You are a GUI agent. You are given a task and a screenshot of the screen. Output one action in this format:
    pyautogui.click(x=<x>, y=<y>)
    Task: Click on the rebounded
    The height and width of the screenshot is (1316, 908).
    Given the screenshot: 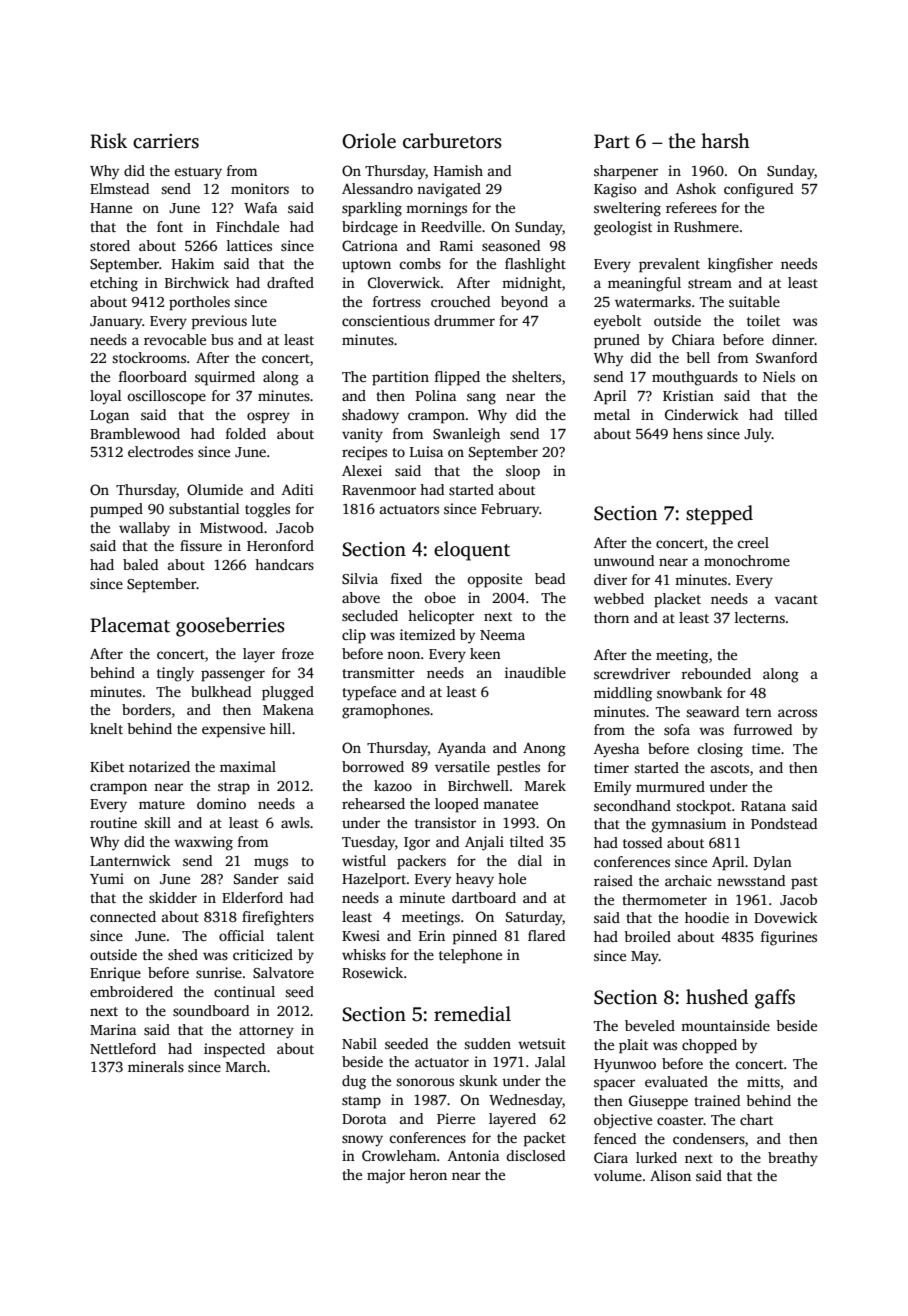 What is the action you would take?
    pyautogui.click(x=716, y=673)
